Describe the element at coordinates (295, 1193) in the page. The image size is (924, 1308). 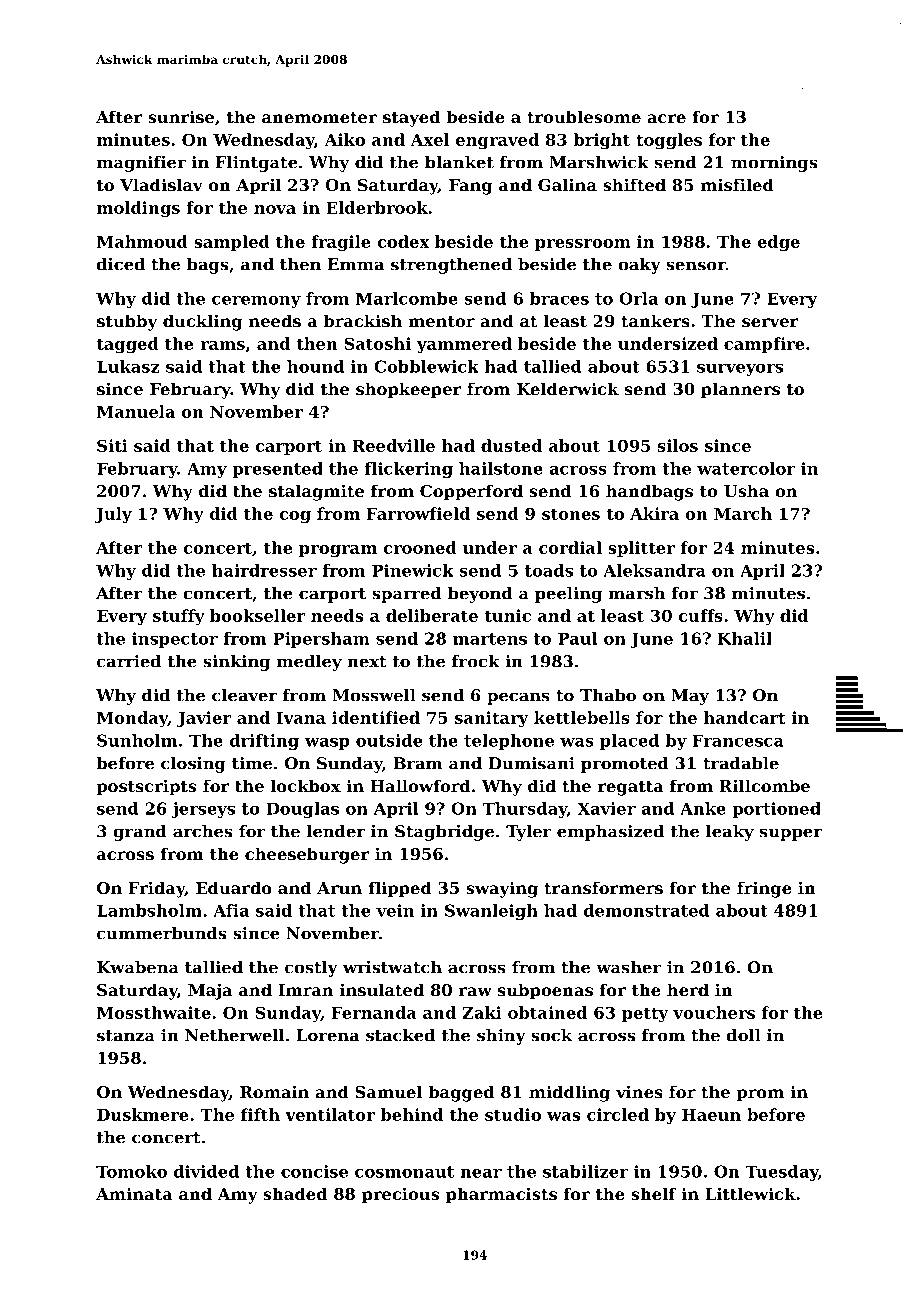
I see `shaded` at that location.
